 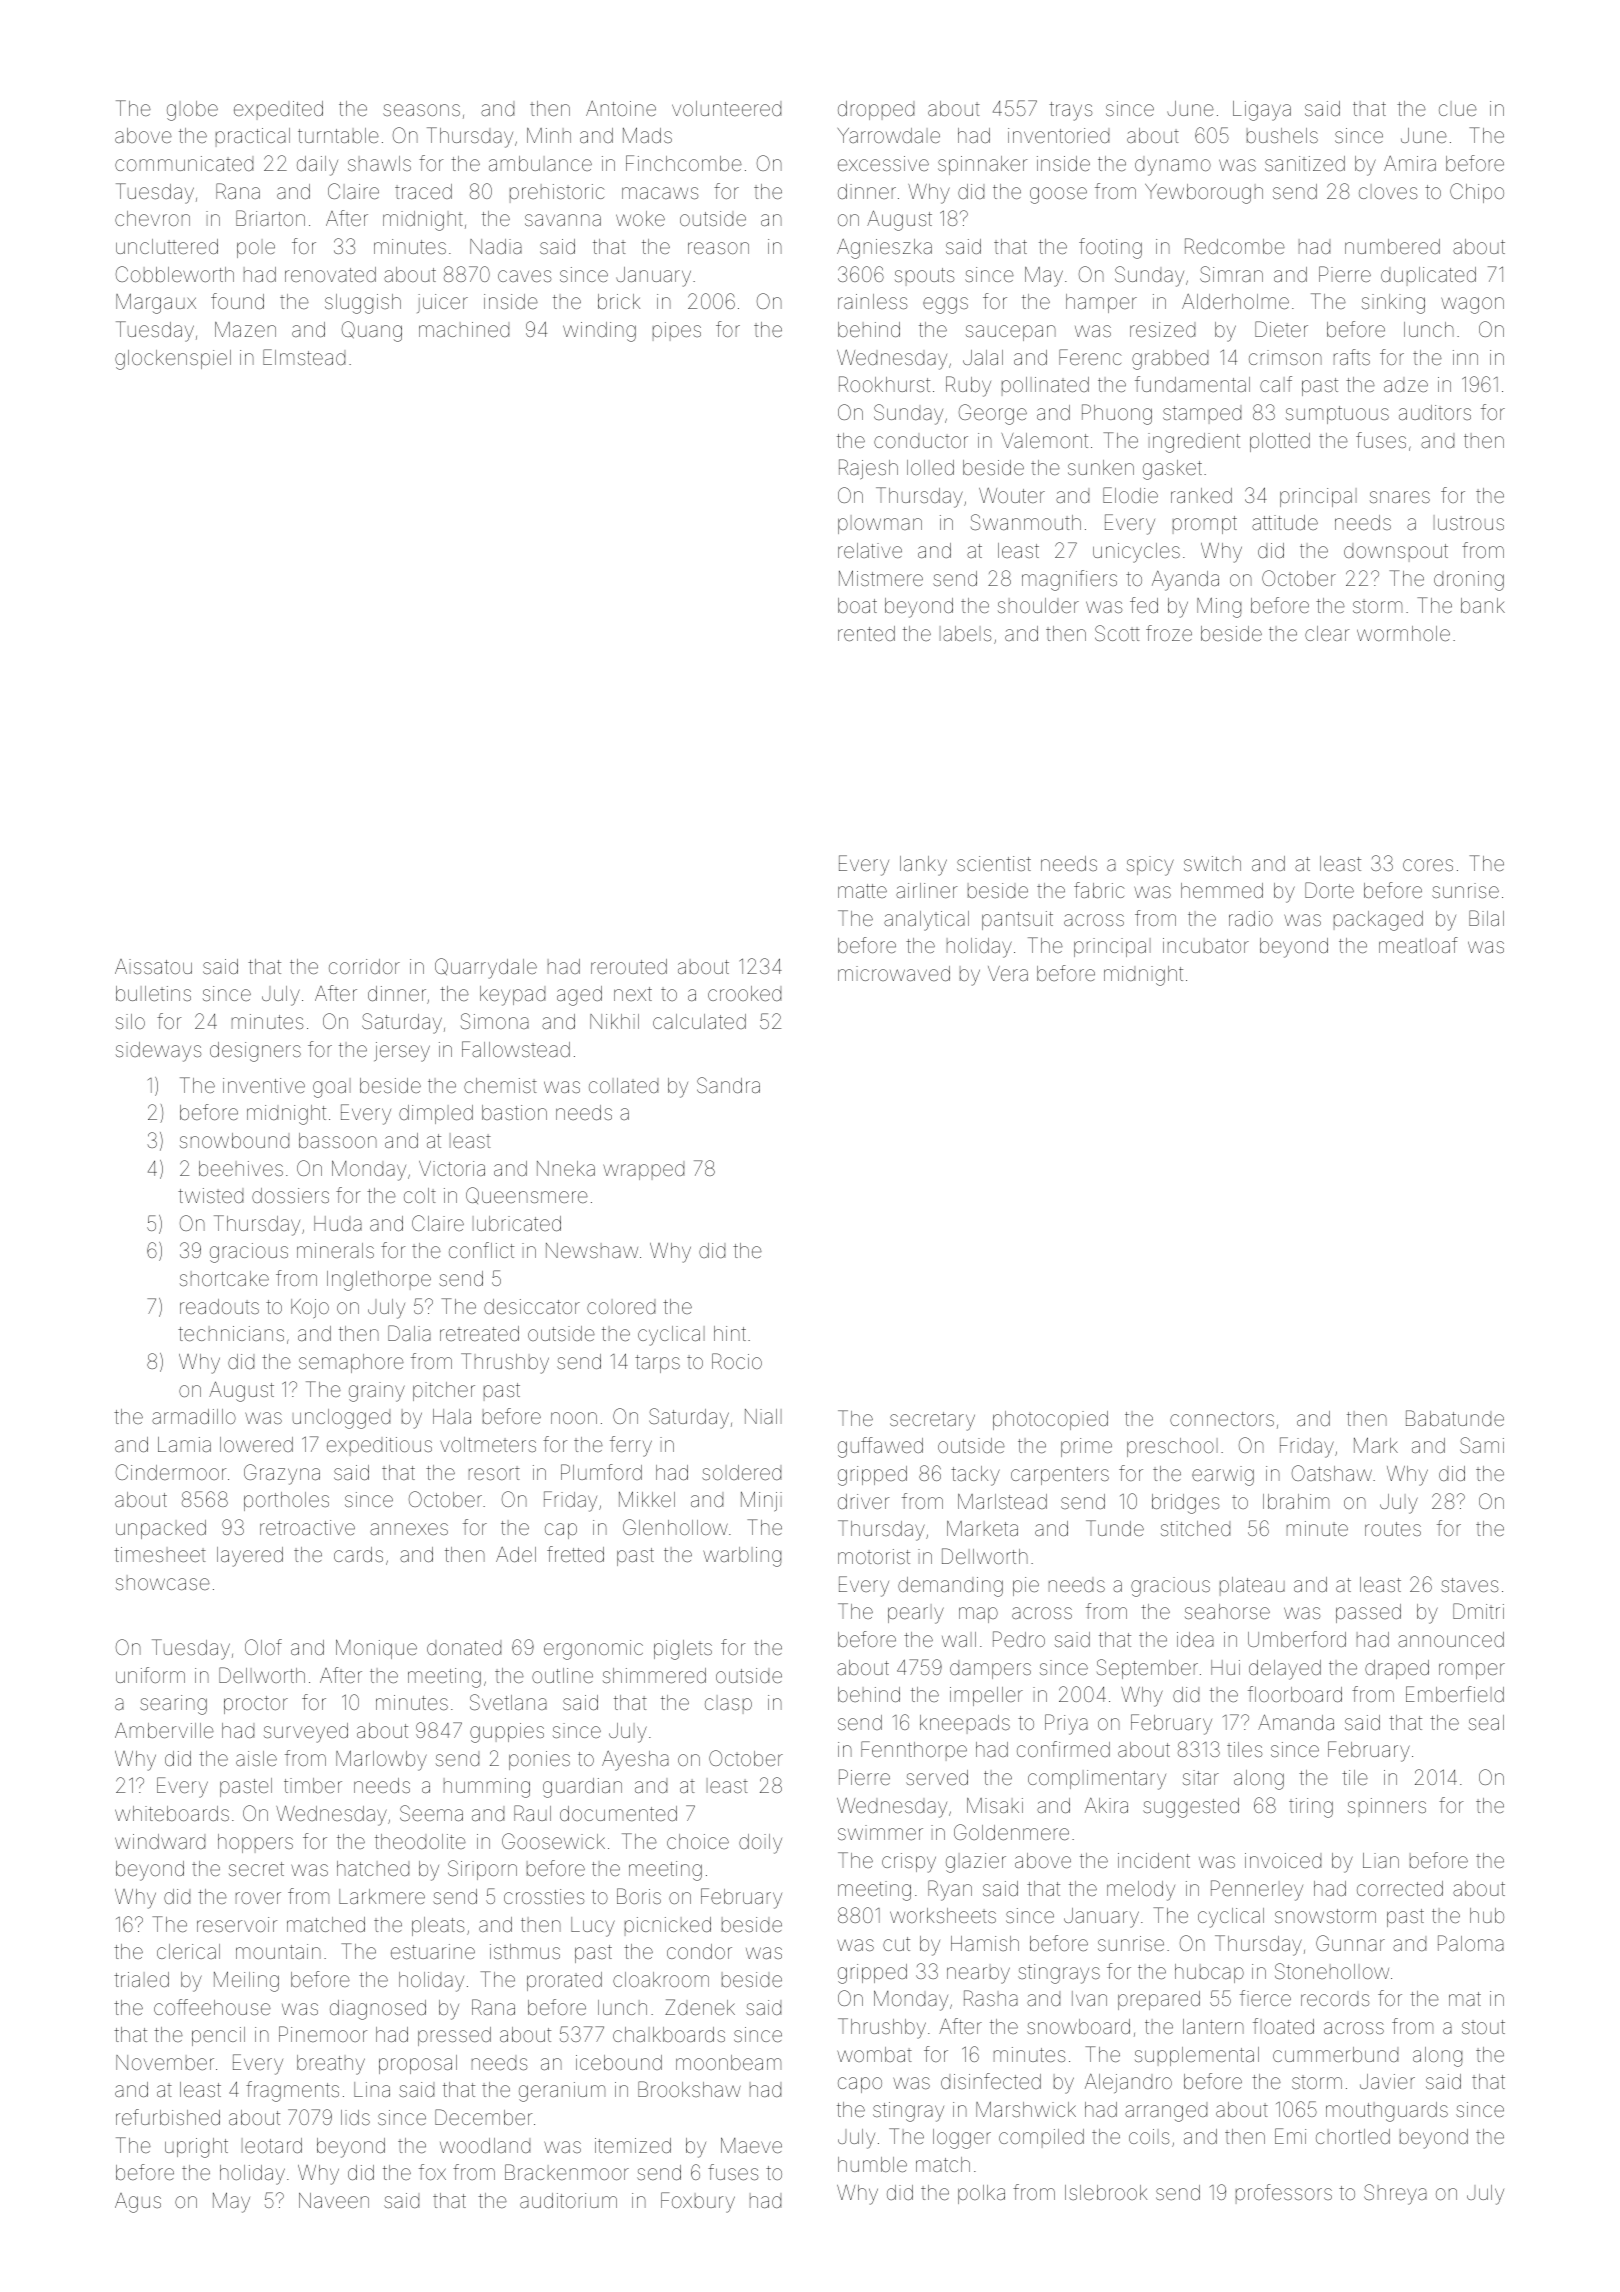 I want to click on rented, so click(x=866, y=633).
